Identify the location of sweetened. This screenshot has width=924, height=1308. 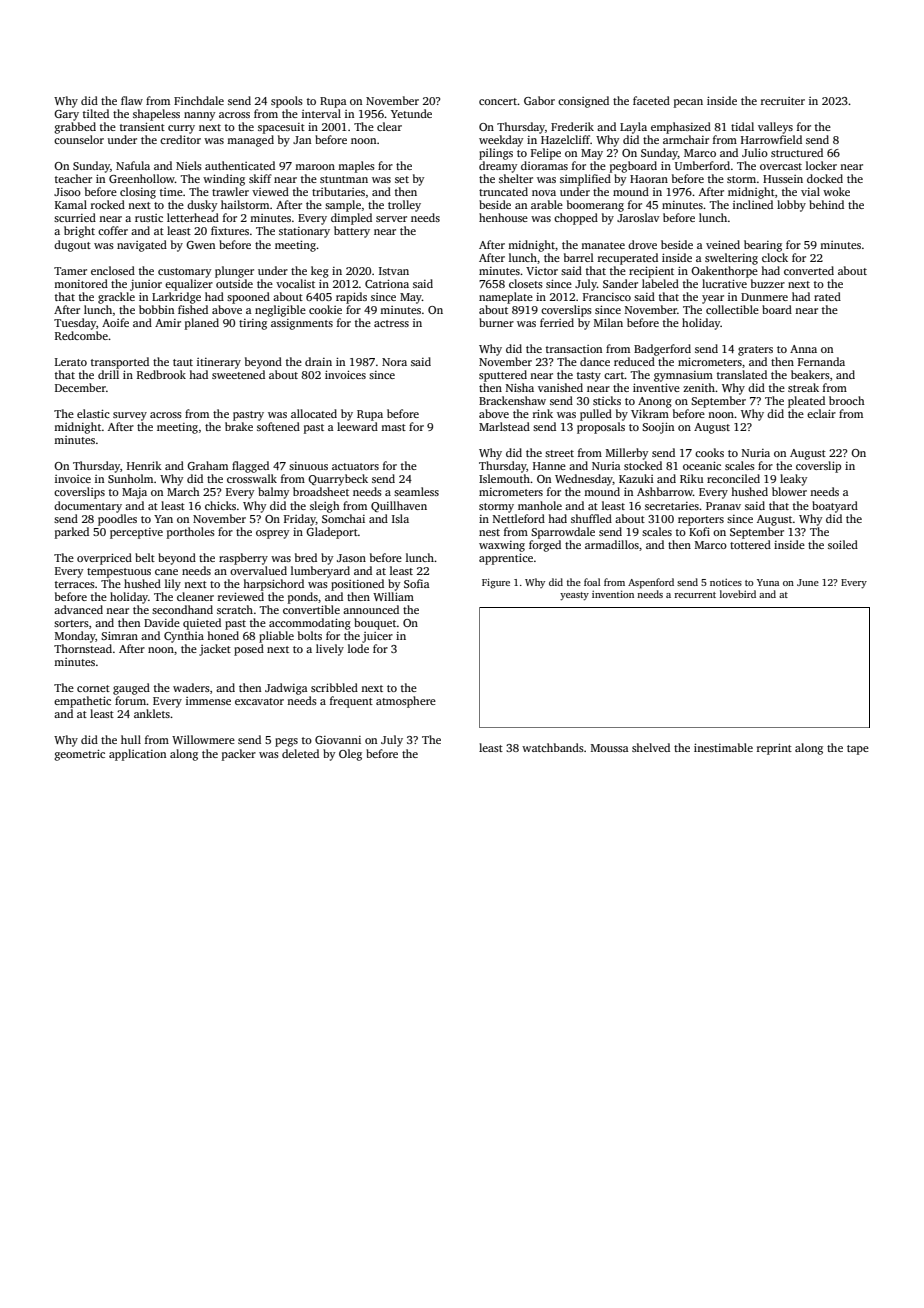
(238, 374).
